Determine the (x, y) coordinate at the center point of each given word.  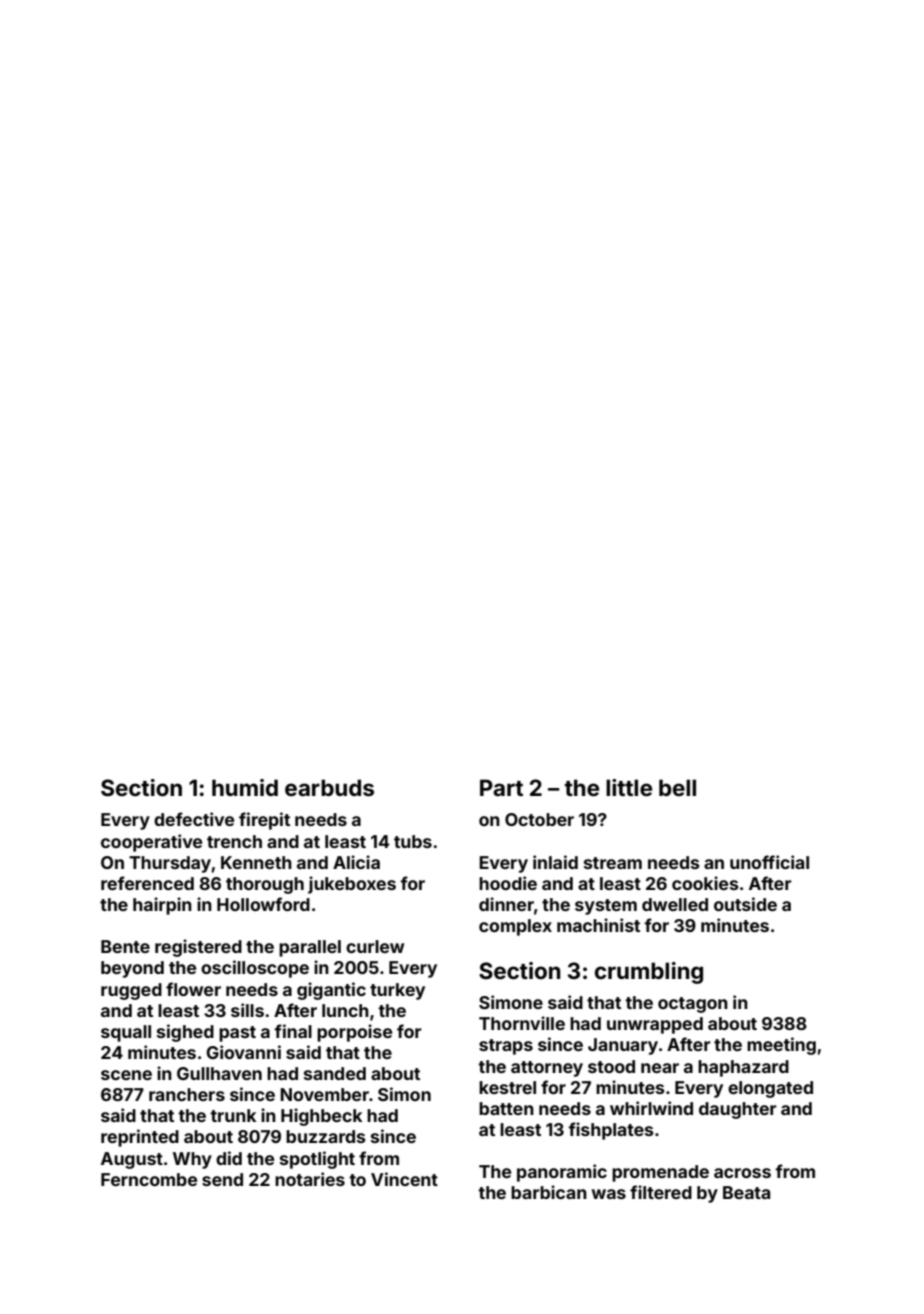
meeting (781, 1046)
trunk (233, 1115)
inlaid (555, 862)
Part (501, 787)
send (222, 1179)
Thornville (522, 1023)
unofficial (769, 862)
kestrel (507, 1087)
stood (611, 1066)
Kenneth (256, 862)
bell (677, 787)
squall (126, 1033)
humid (245, 787)
